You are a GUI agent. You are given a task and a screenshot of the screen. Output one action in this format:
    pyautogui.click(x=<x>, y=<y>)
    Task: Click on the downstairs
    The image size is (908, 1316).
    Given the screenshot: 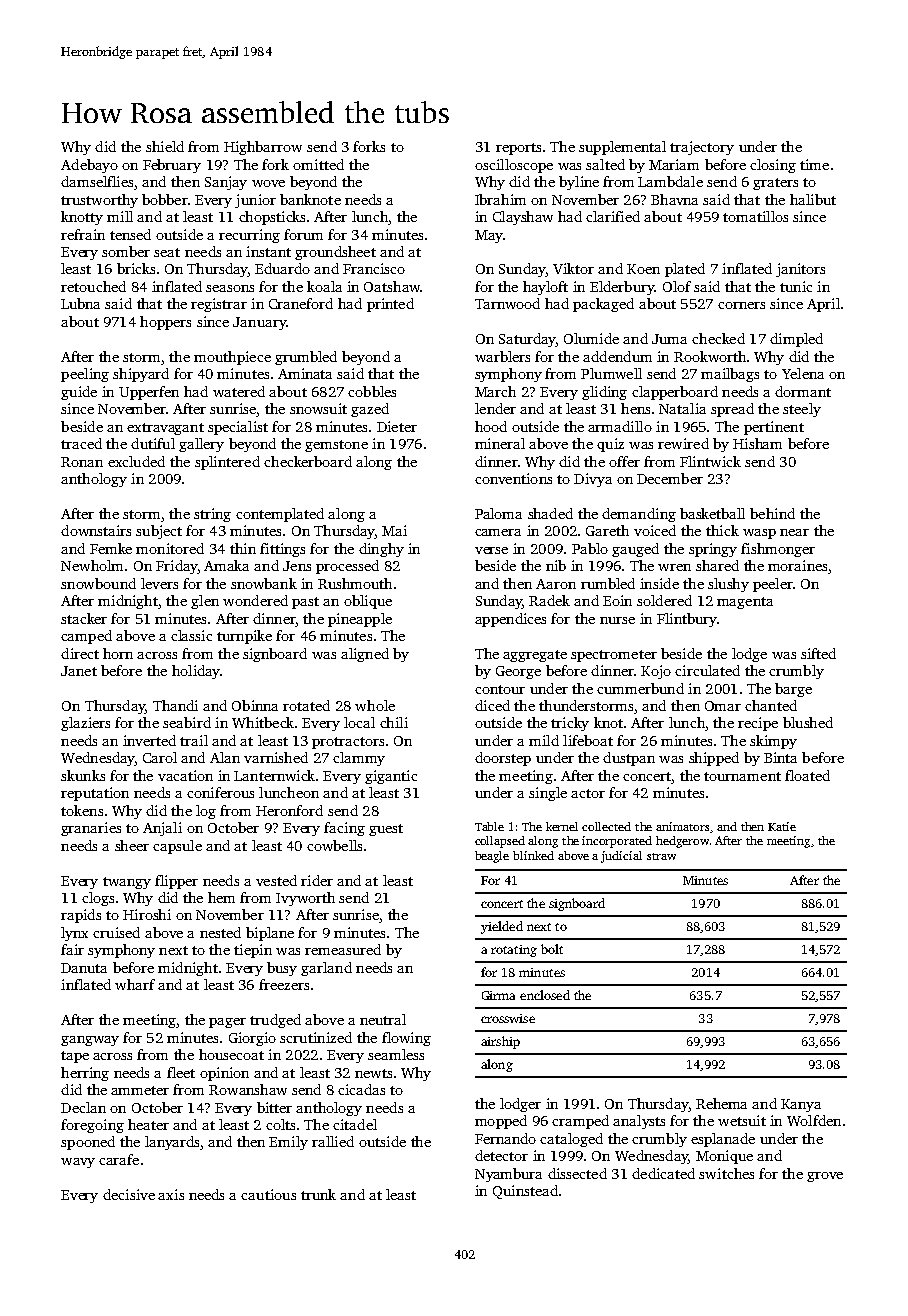 What is the action you would take?
    pyautogui.click(x=96, y=530)
